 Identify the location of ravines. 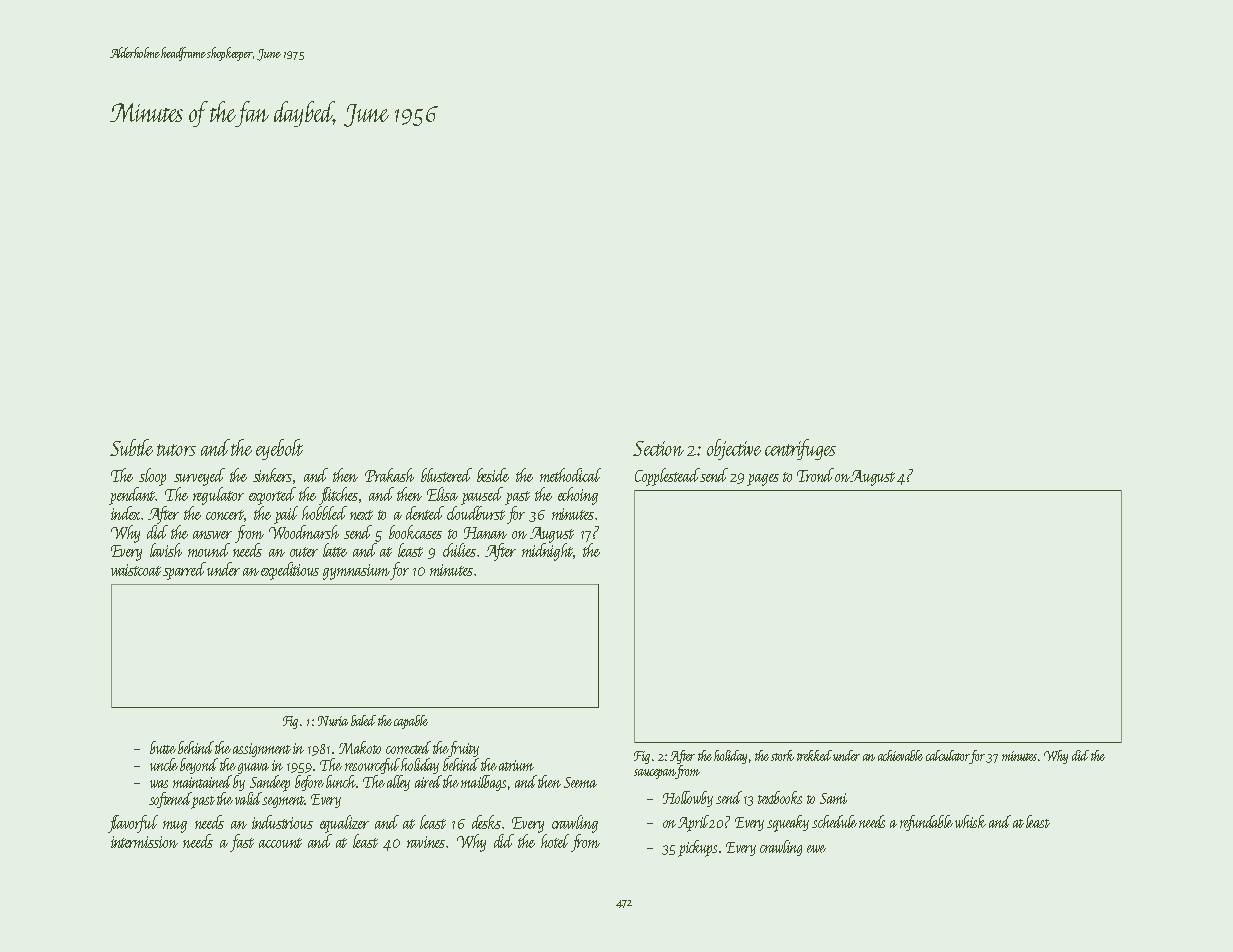
(426, 842).
